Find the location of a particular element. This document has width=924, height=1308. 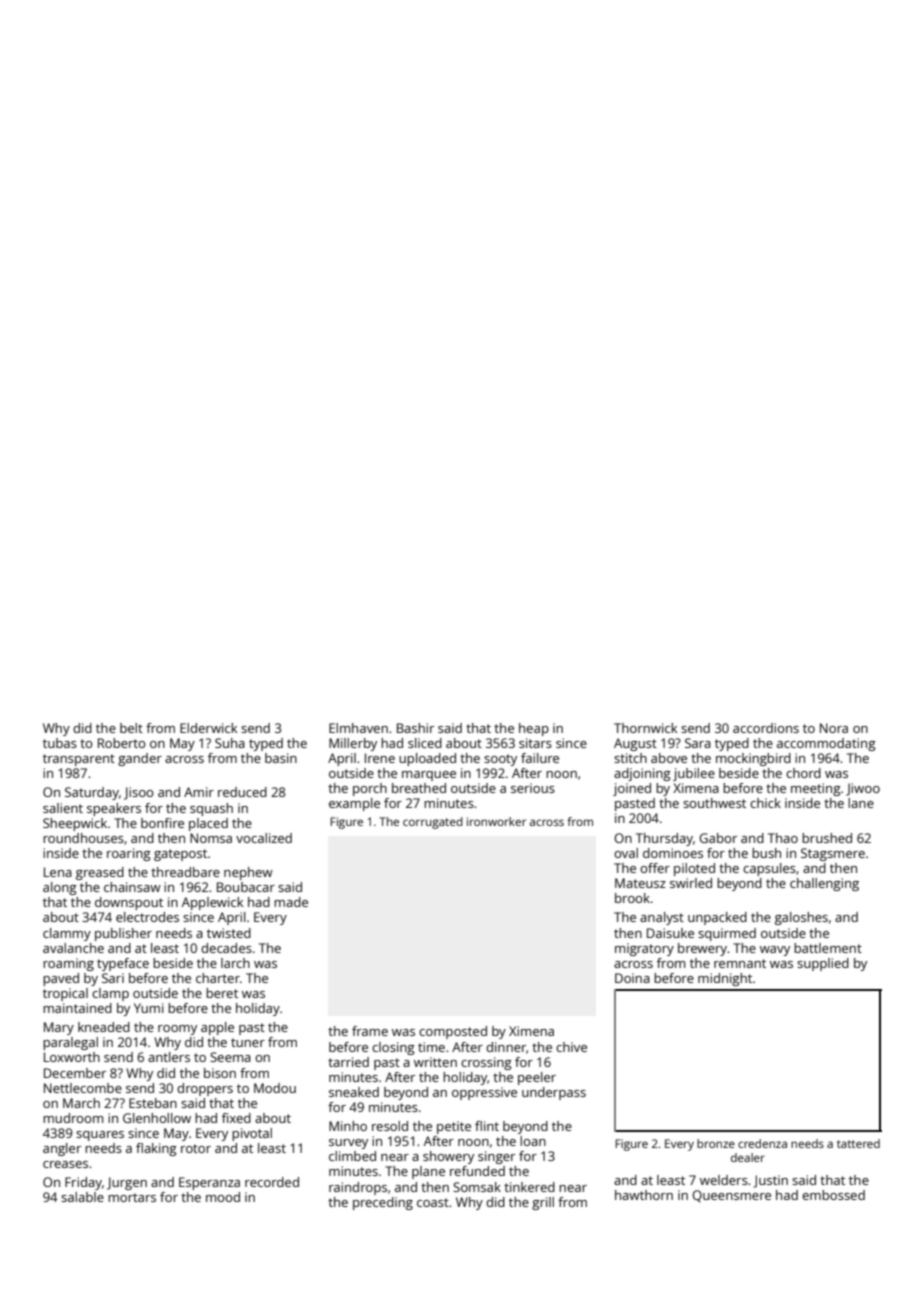

raindrops is located at coordinates (358, 1188).
